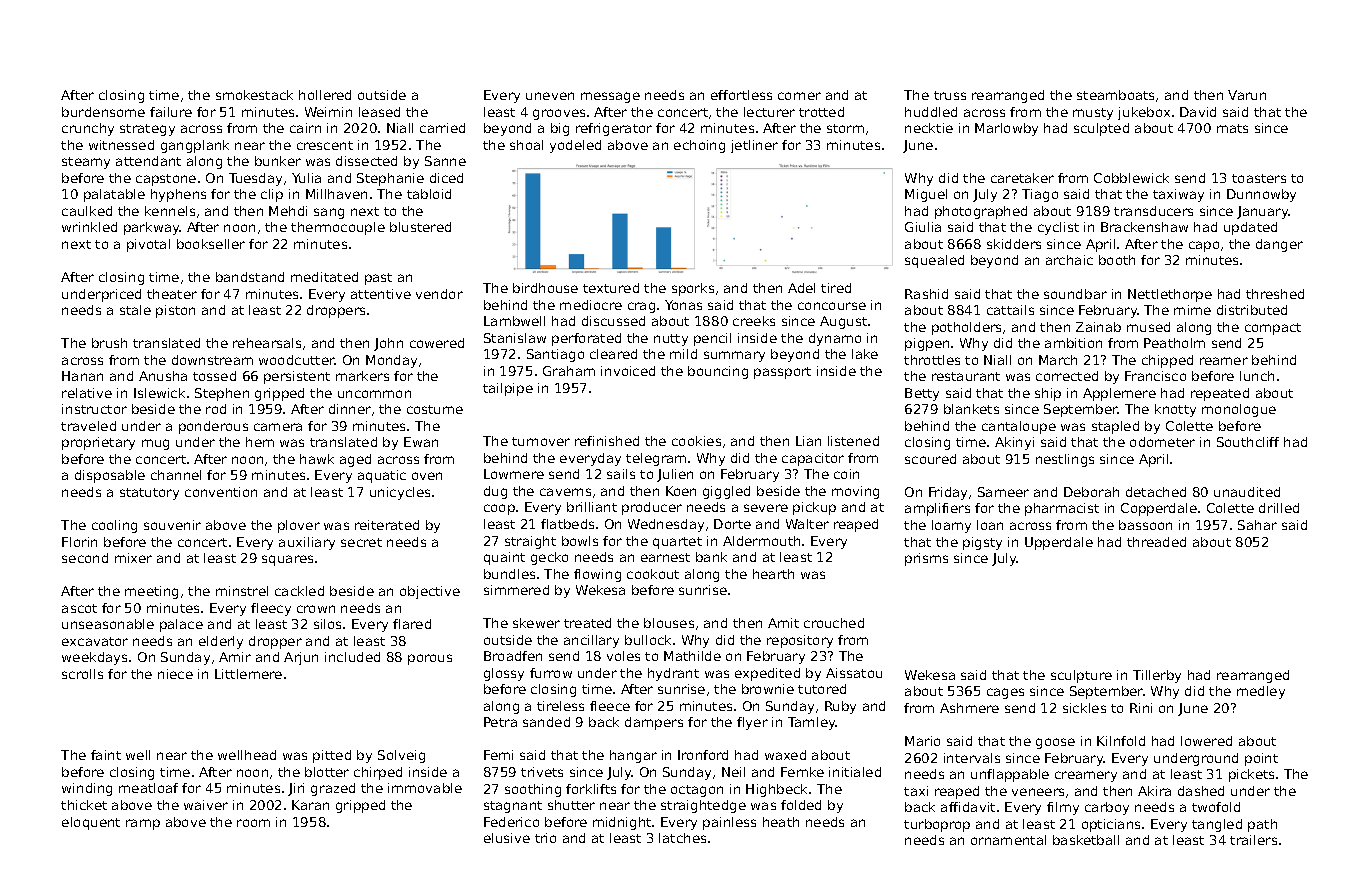  I want to click on forklifts, so click(591, 789).
